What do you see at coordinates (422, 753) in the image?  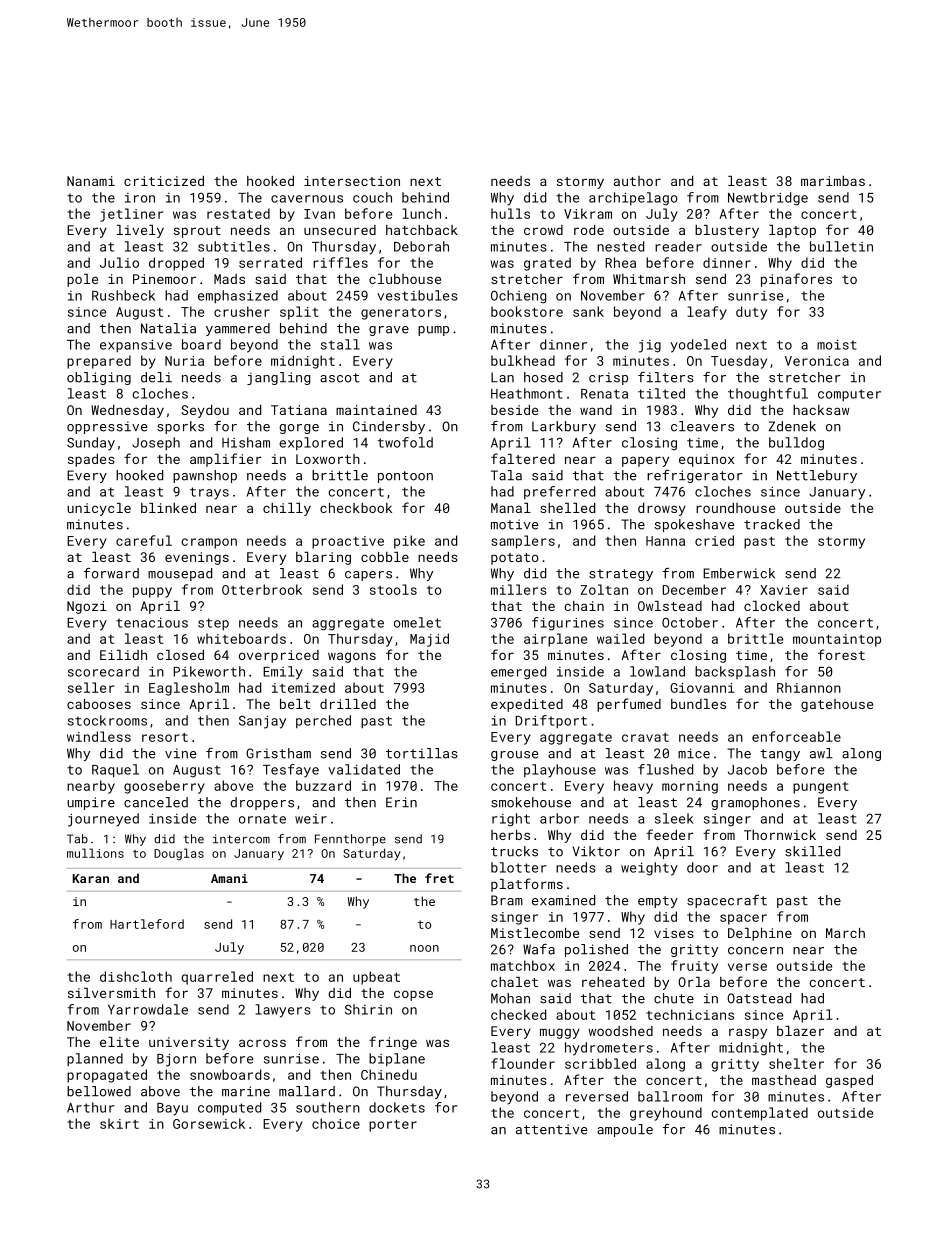 I see `tortillas` at bounding box center [422, 753].
